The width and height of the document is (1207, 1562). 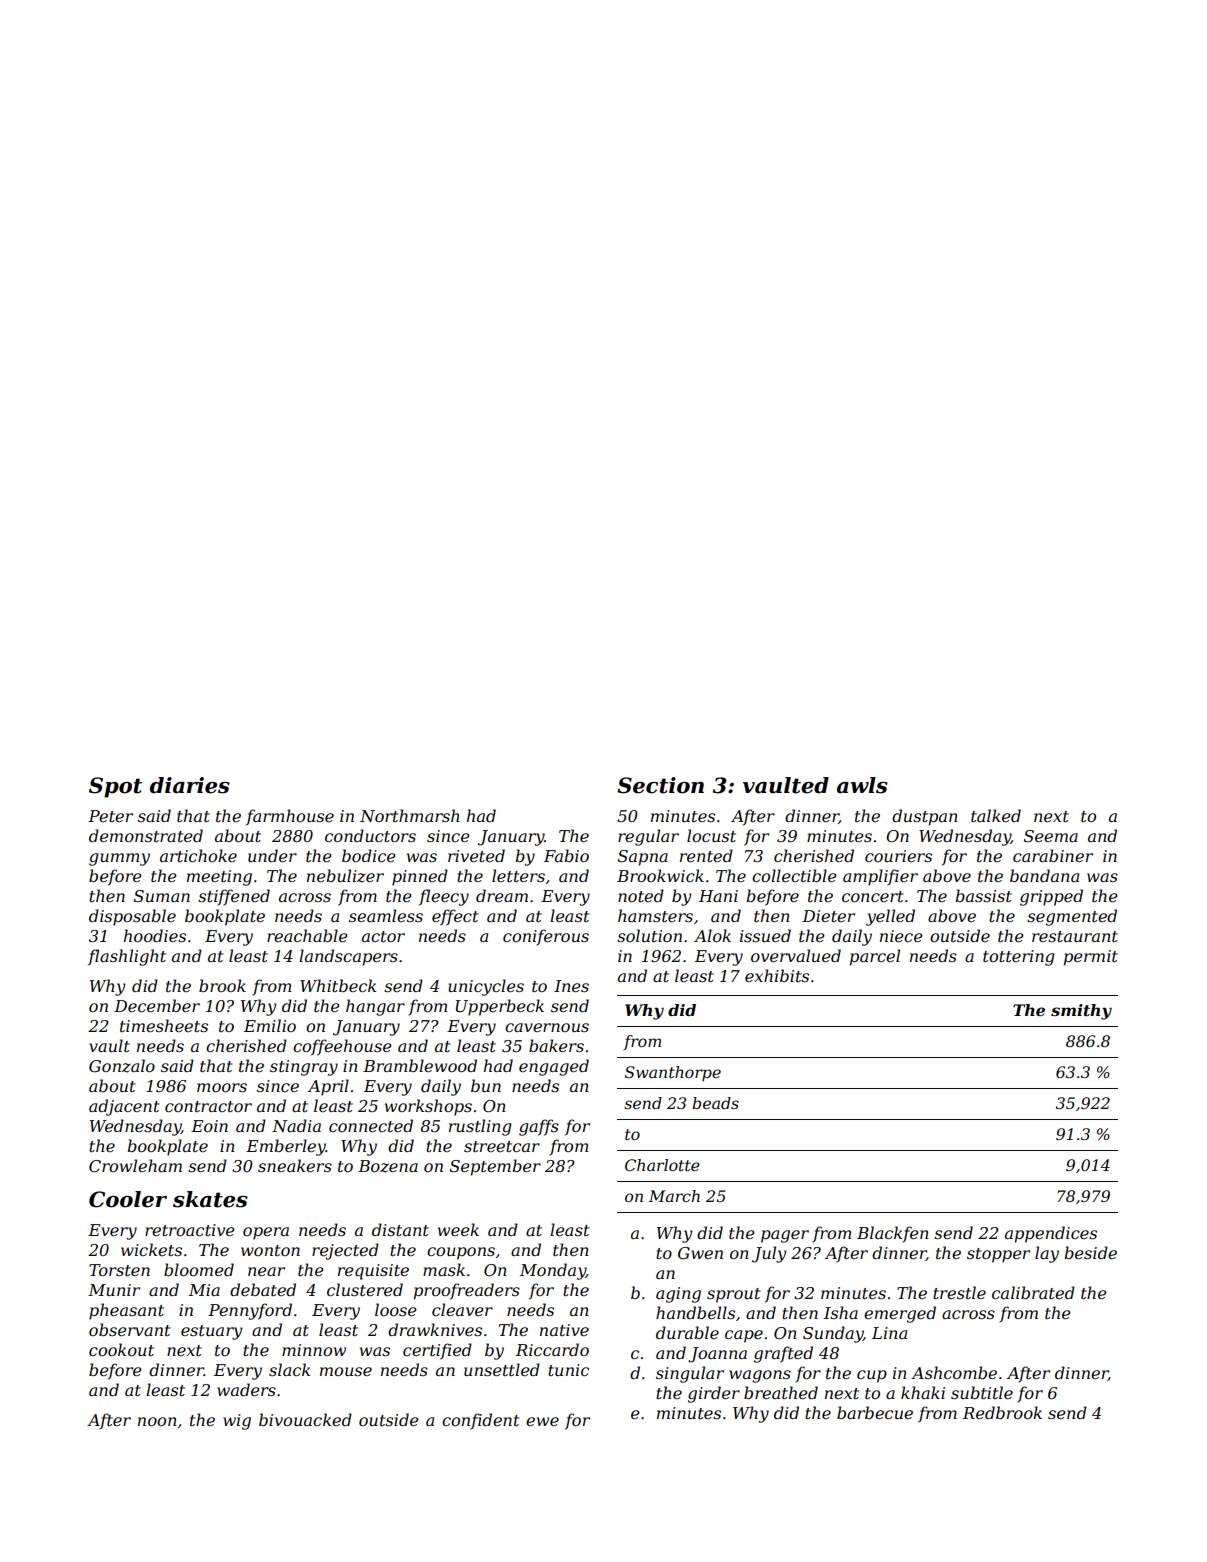 I want to click on ewe, so click(x=542, y=1421).
